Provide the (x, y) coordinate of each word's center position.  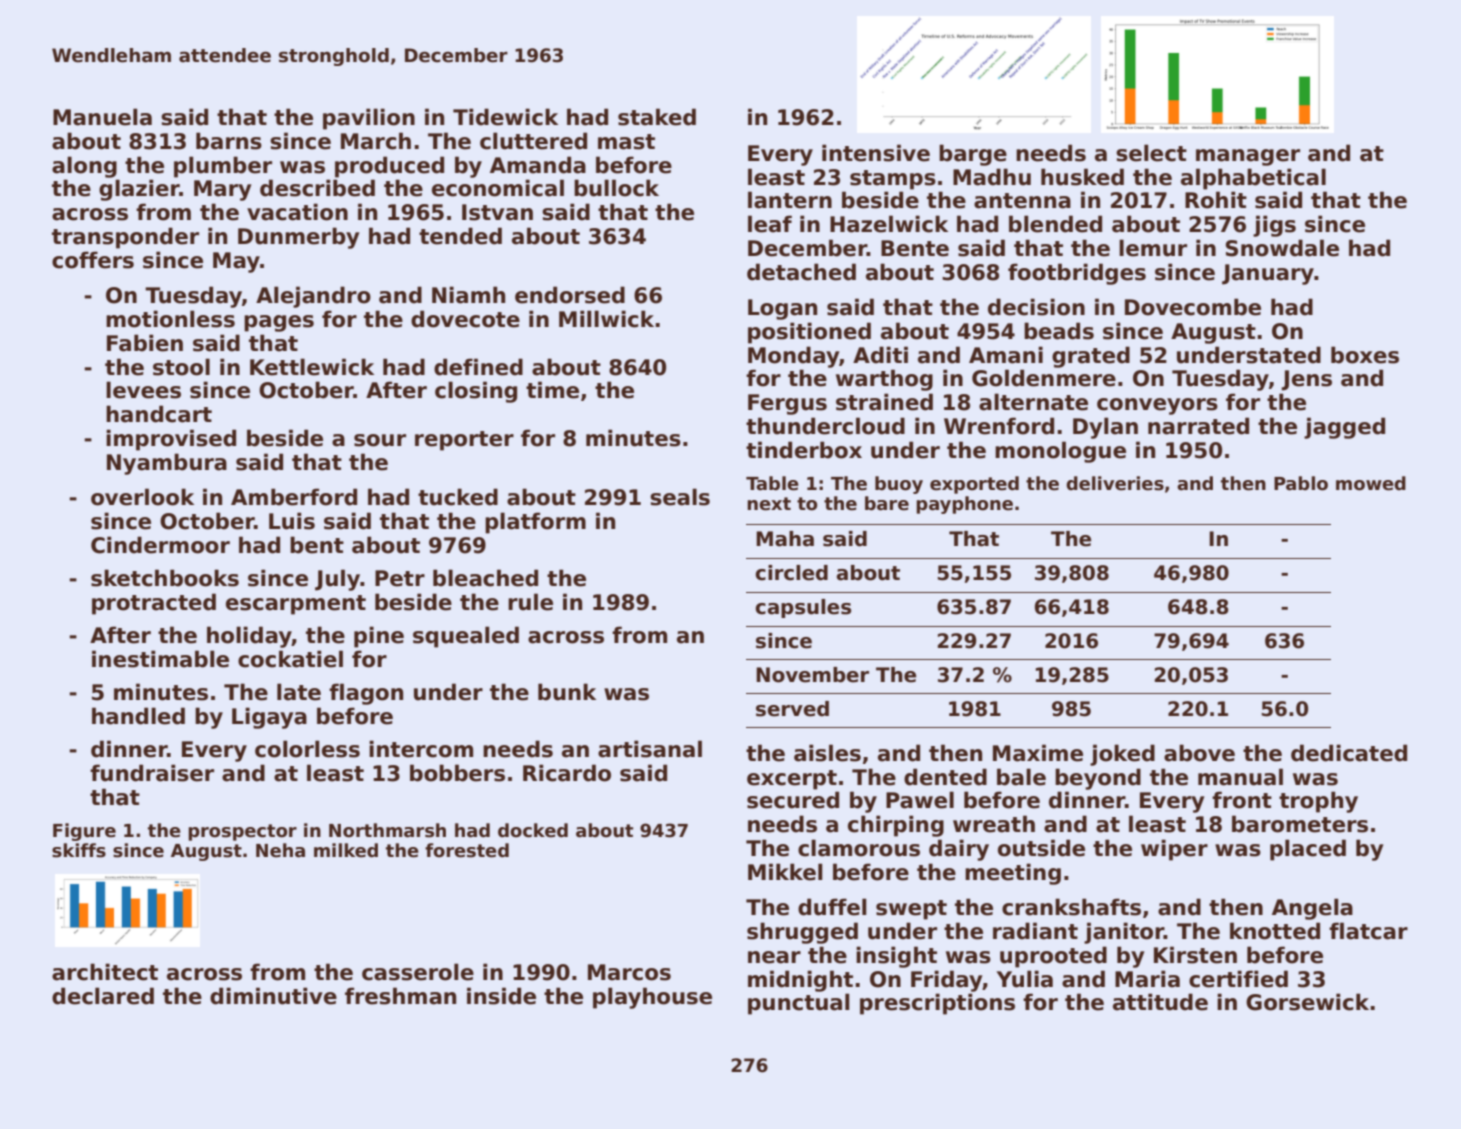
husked (1082, 177)
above (1199, 753)
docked (533, 830)
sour (380, 440)
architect (105, 972)
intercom (421, 749)
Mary (222, 190)
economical (498, 188)
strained (884, 402)
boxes (1365, 355)
